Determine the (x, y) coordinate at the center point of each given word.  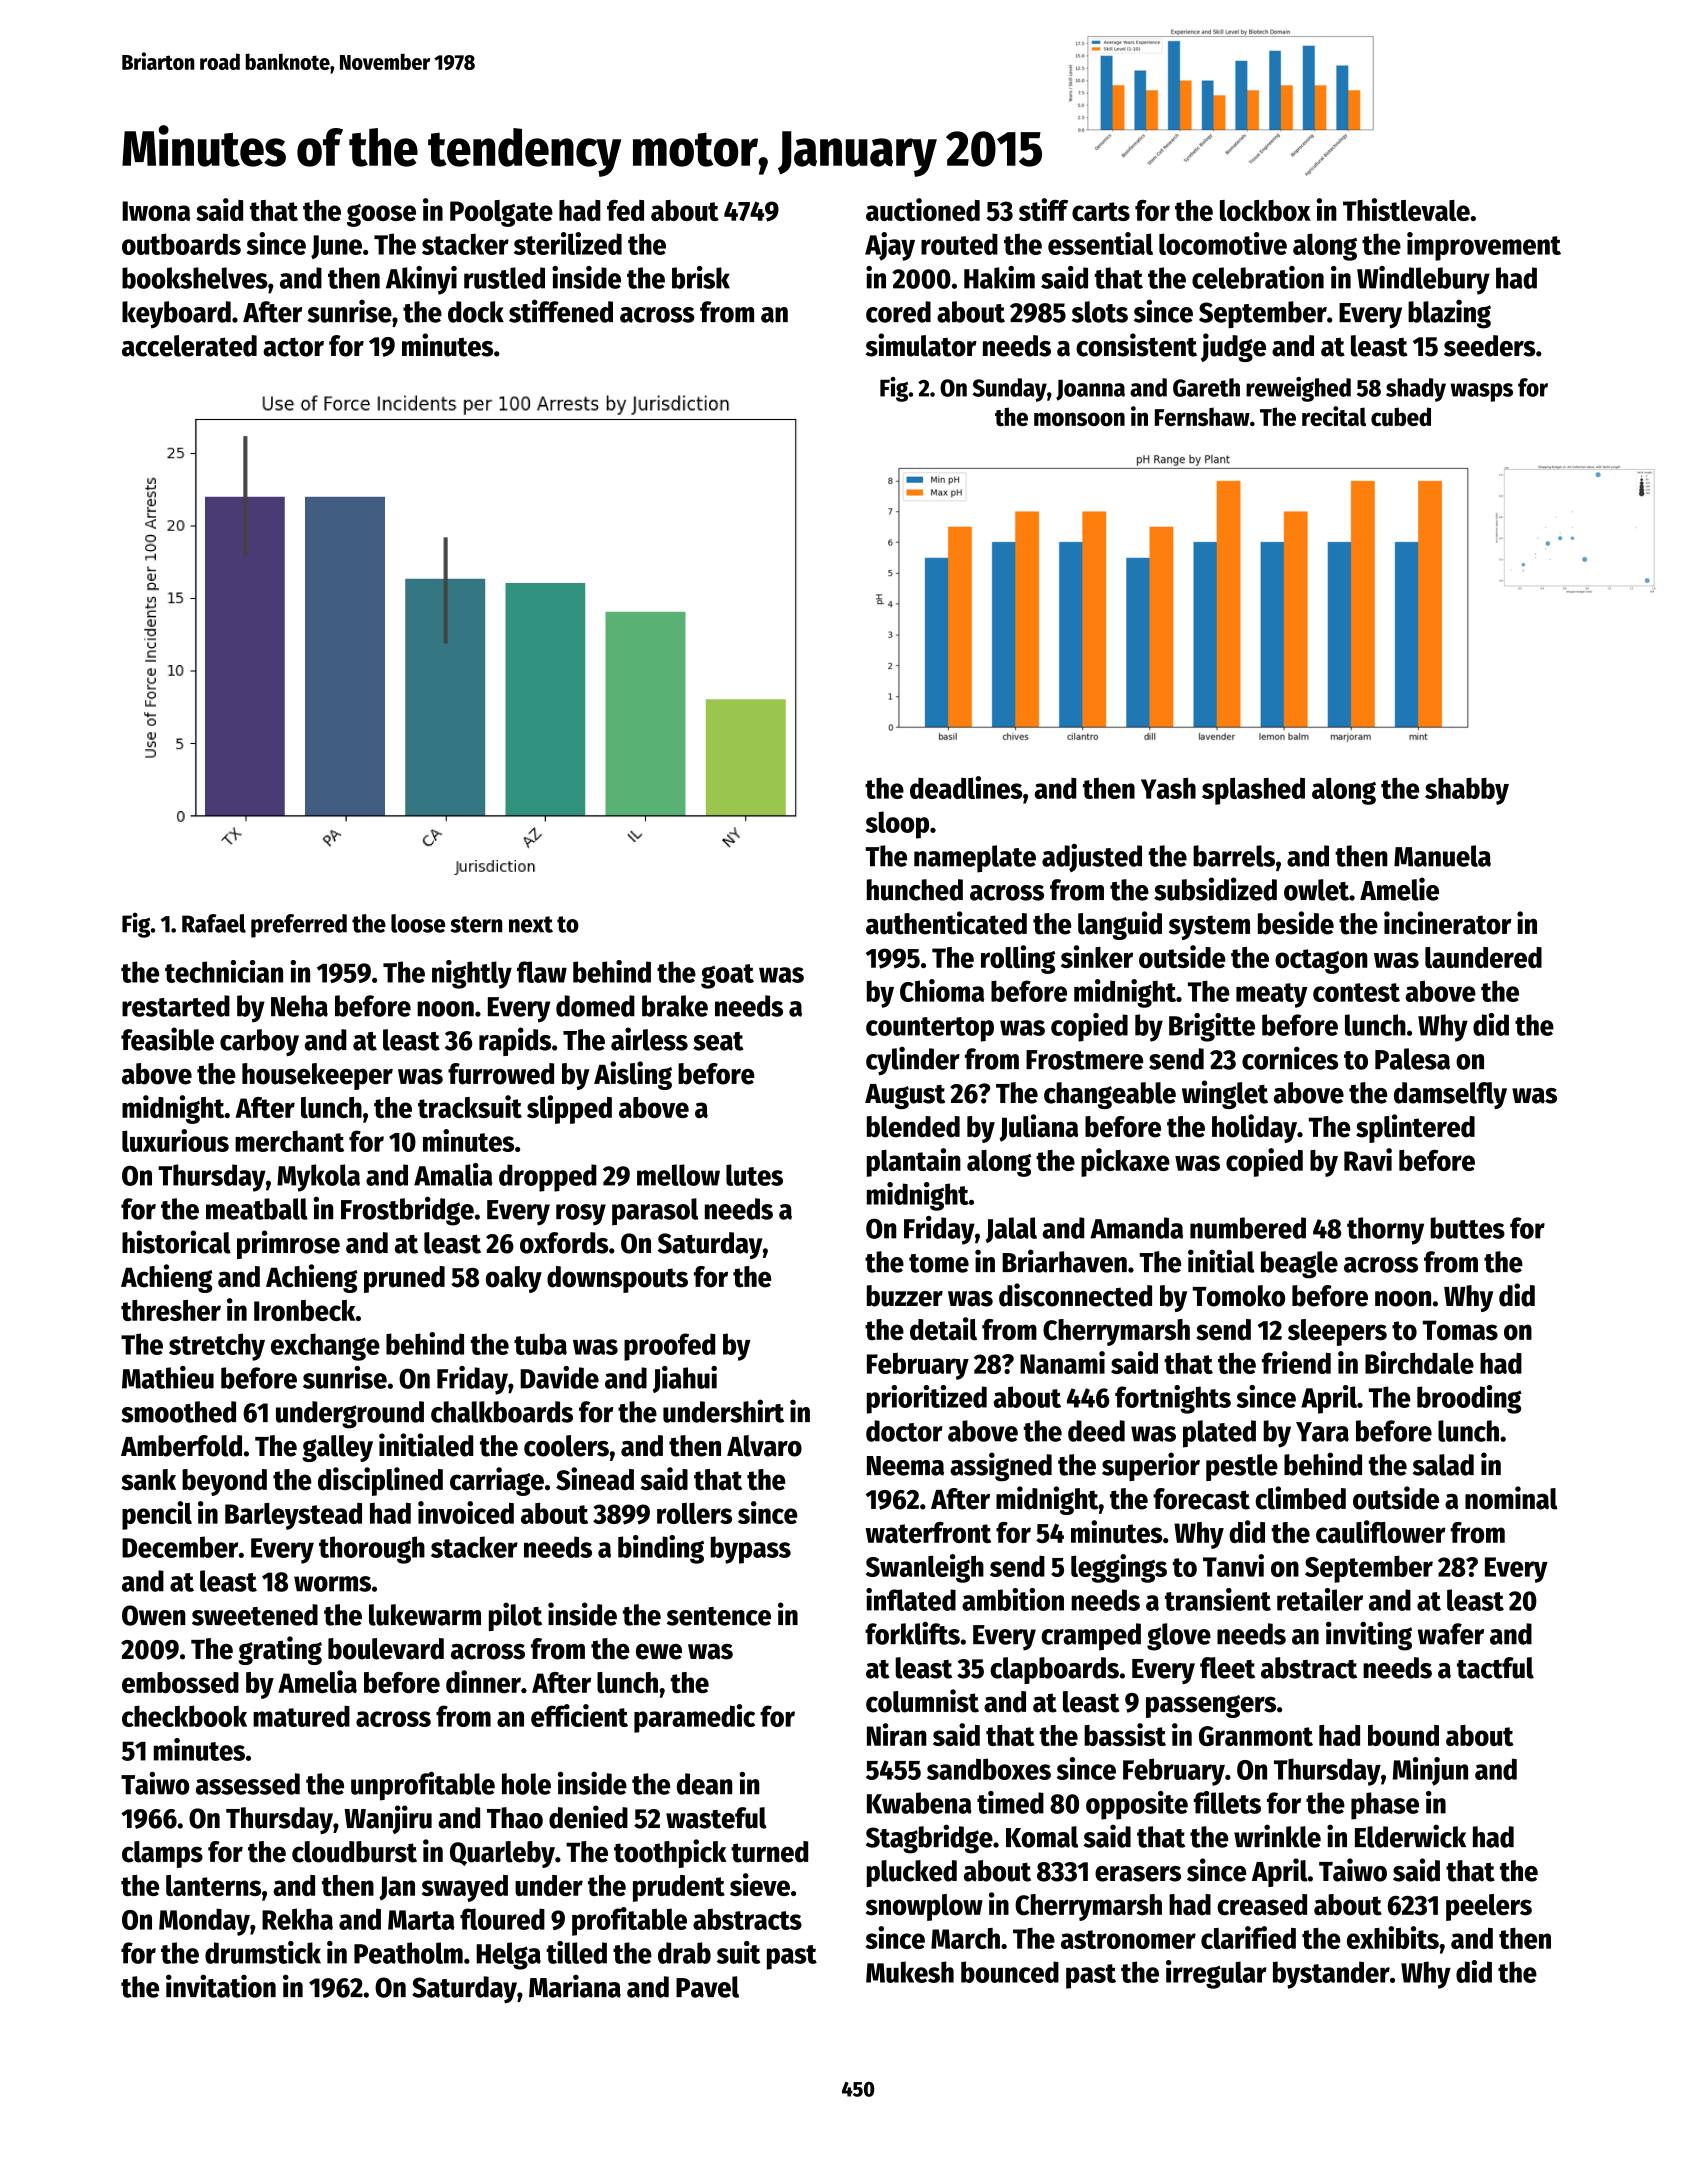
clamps (162, 1854)
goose (381, 215)
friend (1296, 1362)
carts (1101, 211)
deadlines (966, 787)
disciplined (380, 1481)
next (531, 924)
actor (293, 347)
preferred (299, 926)
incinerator (1448, 923)
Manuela (1442, 856)
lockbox (1265, 210)
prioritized (927, 1399)
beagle (1299, 1265)
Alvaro (764, 1446)
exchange (325, 1347)
